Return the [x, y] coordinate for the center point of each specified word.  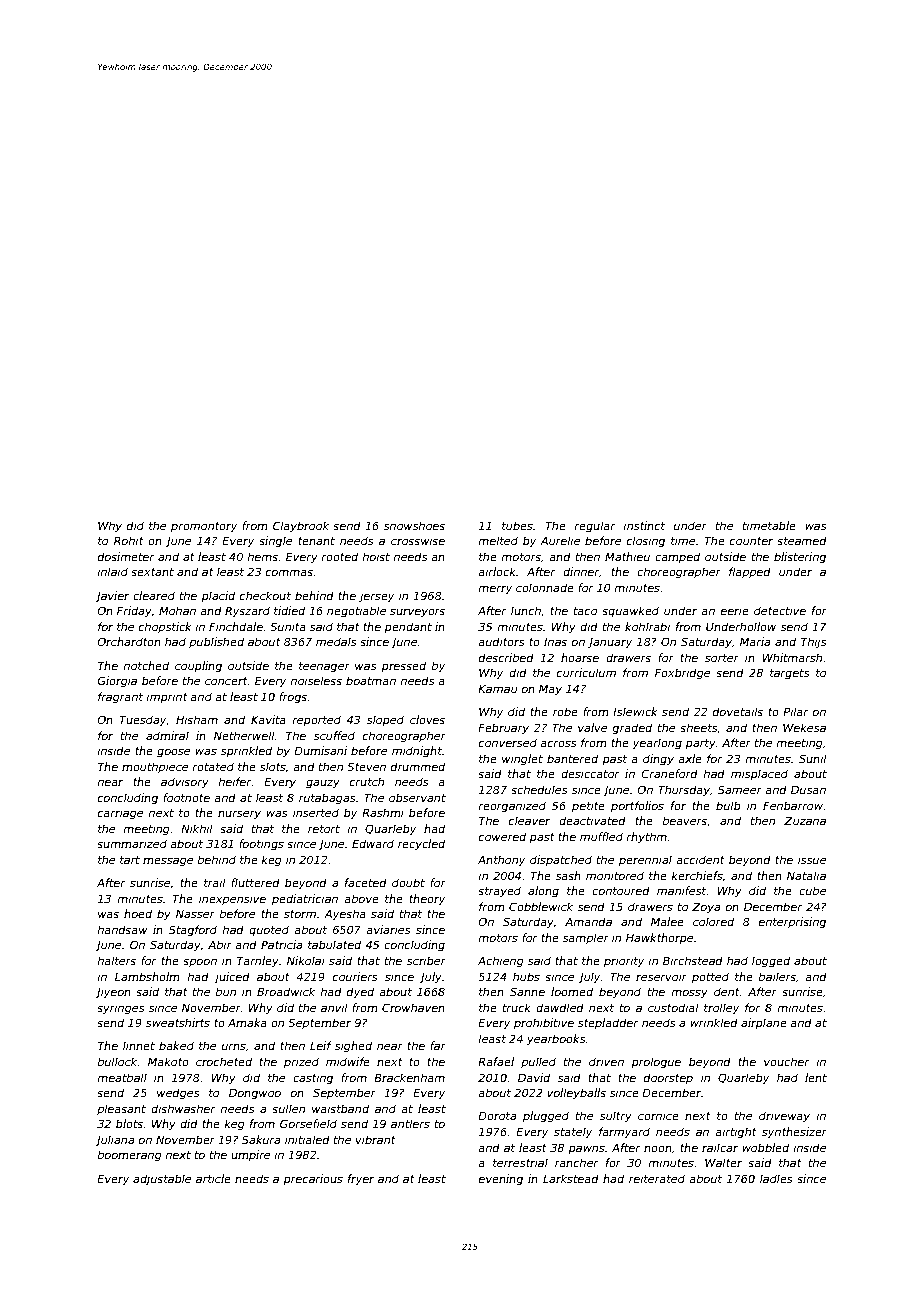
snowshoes [414, 525]
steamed [802, 540]
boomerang [129, 1156]
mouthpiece [155, 767]
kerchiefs [697, 875]
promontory [204, 527]
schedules [539, 789]
